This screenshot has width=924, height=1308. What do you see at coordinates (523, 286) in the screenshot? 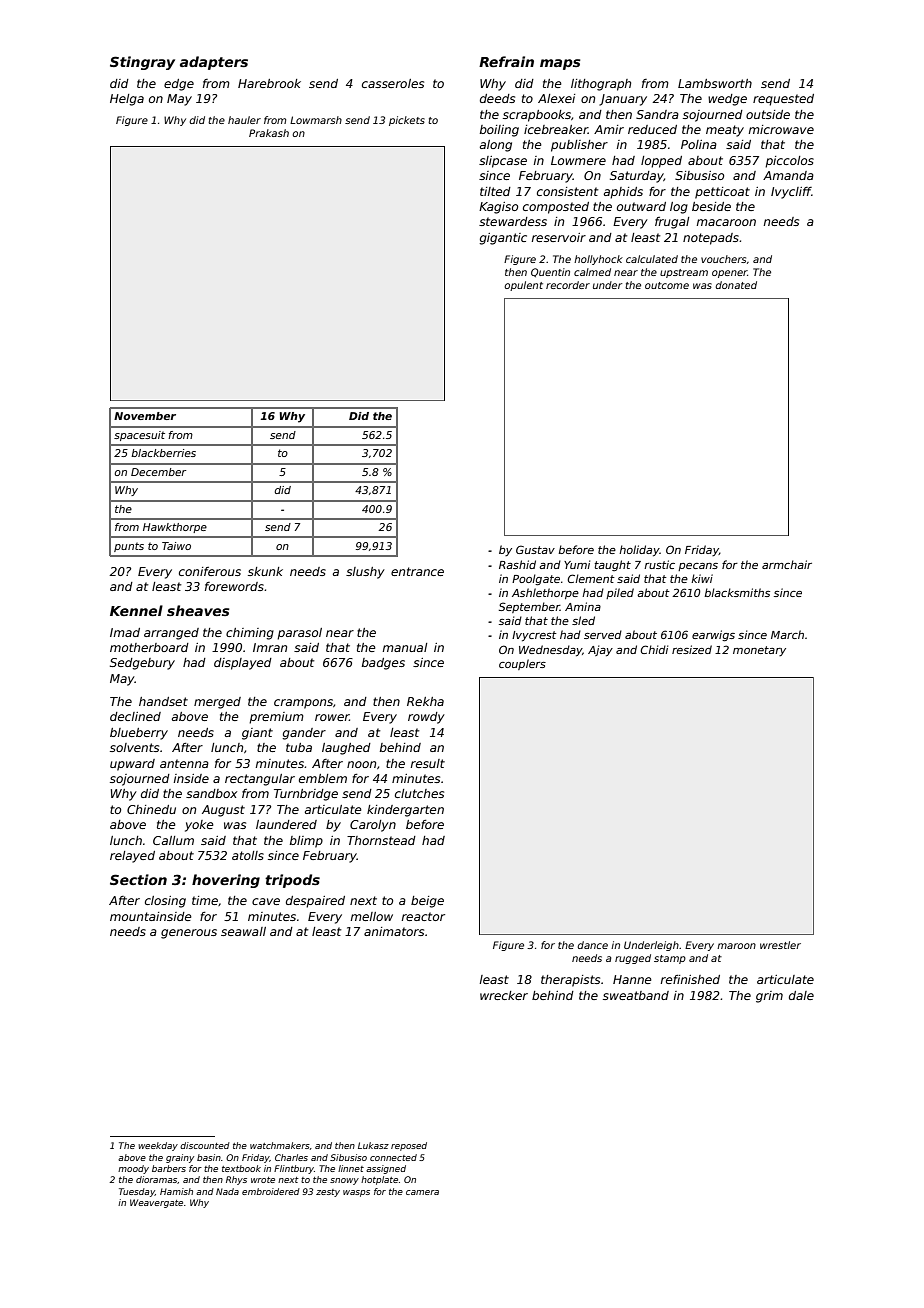
I see `opulent` at bounding box center [523, 286].
